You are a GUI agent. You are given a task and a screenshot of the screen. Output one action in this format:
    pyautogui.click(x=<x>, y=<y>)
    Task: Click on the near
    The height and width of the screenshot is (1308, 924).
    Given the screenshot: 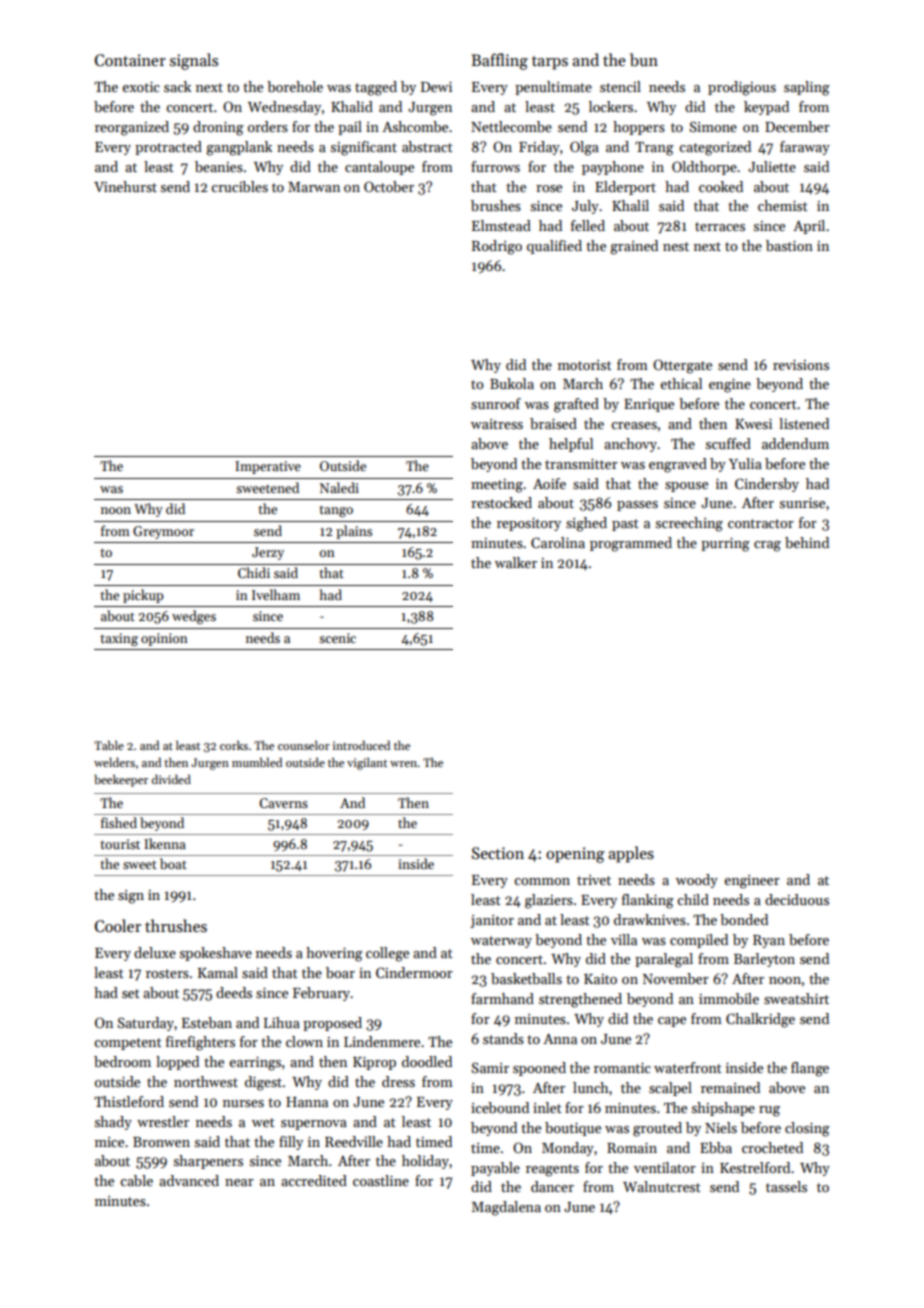 What is the action you would take?
    pyautogui.click(x=239, y=1182)
